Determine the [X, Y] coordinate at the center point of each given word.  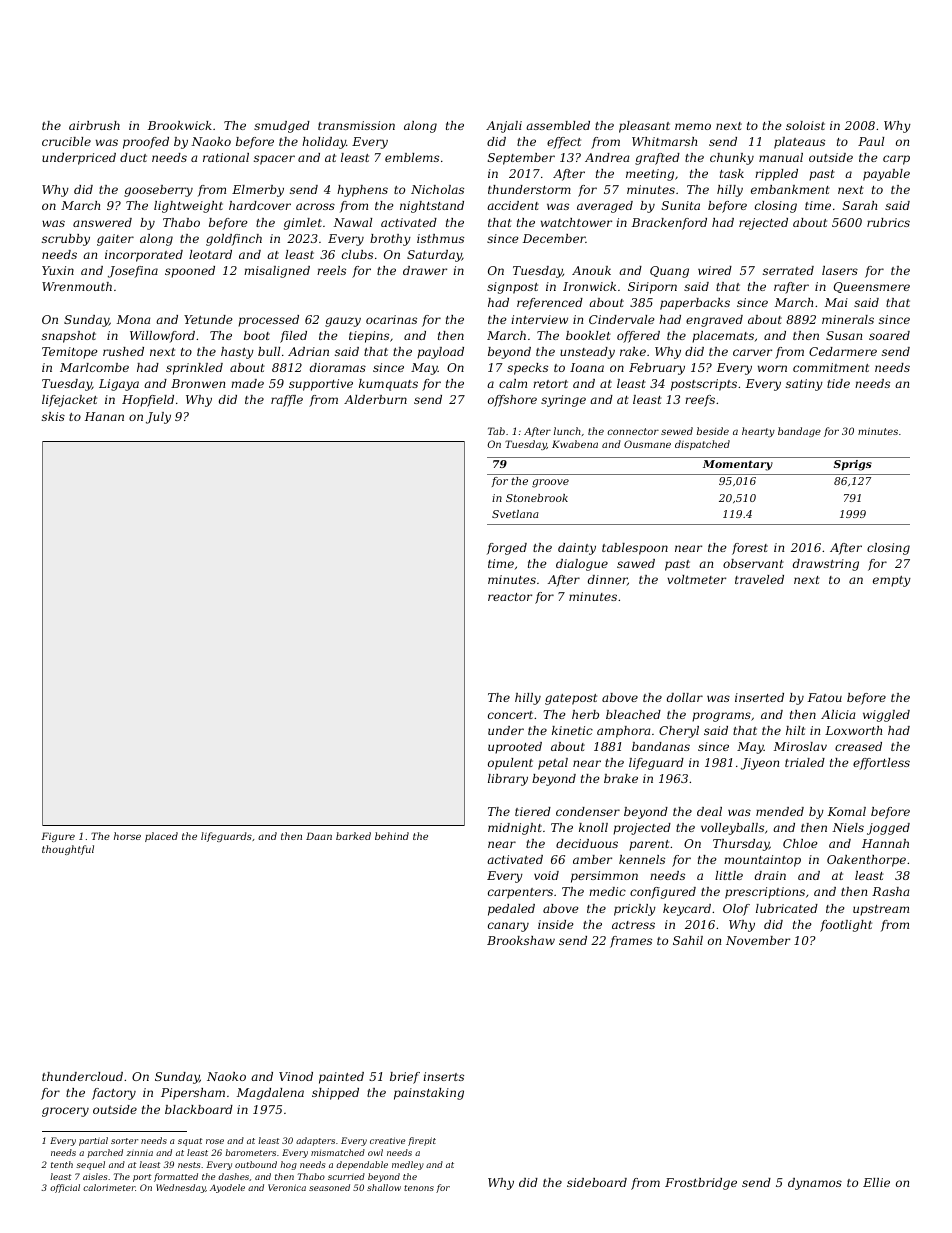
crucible [66, 141]
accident [513, 205]
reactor [510, 597]
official [65, 1188]
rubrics [888, 222]
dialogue [582, 565]
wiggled [886, 716]
